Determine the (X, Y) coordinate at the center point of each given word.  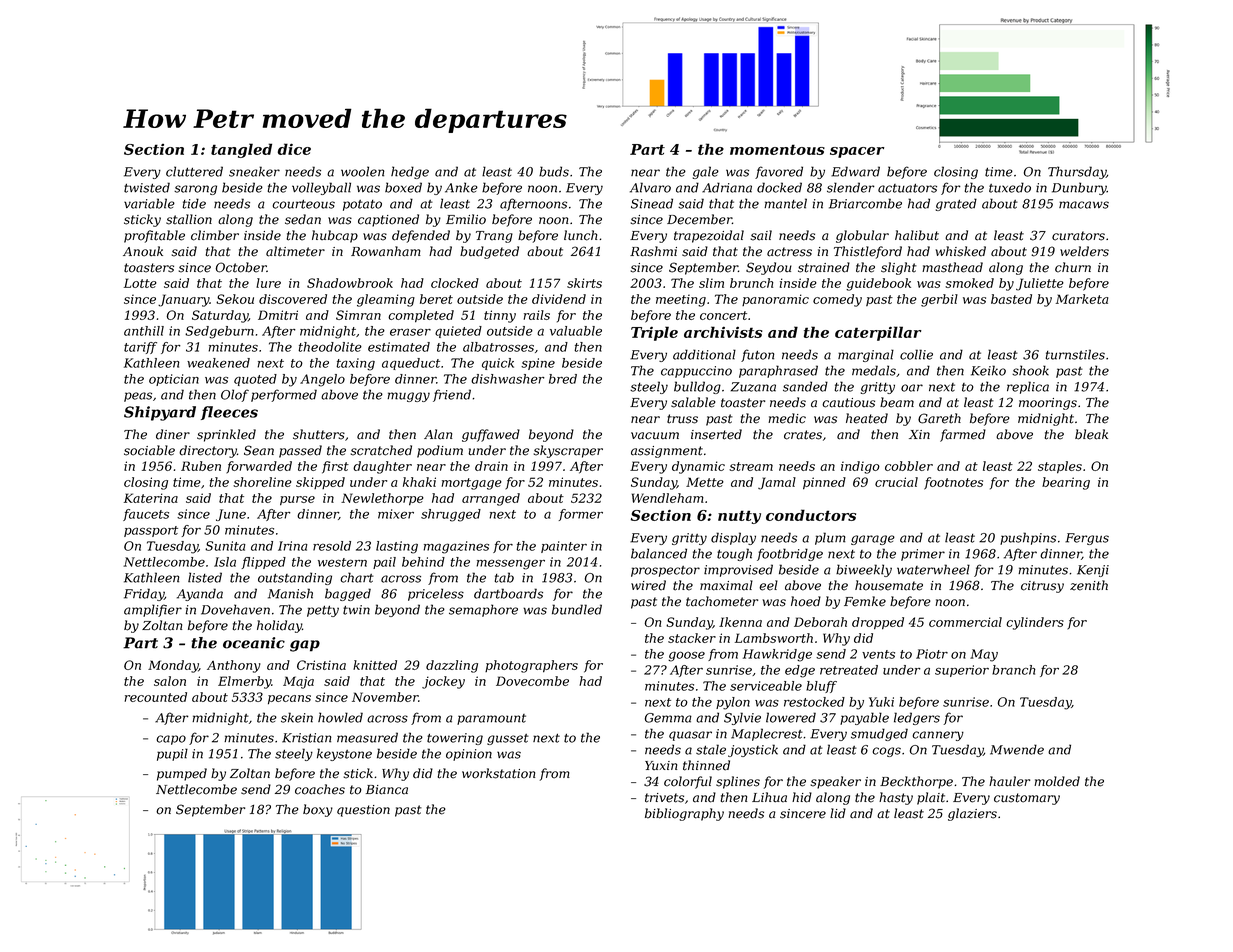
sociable (149, 450)
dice (294, 149)
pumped (182, 774)
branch (1014, 670)
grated (956, 204)
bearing (1066, 483)
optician (174, 380)
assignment (667, 452)
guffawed (491, 435)
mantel (785, 203)
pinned (824, 483)
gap (305, 646)
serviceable (766, 686)
